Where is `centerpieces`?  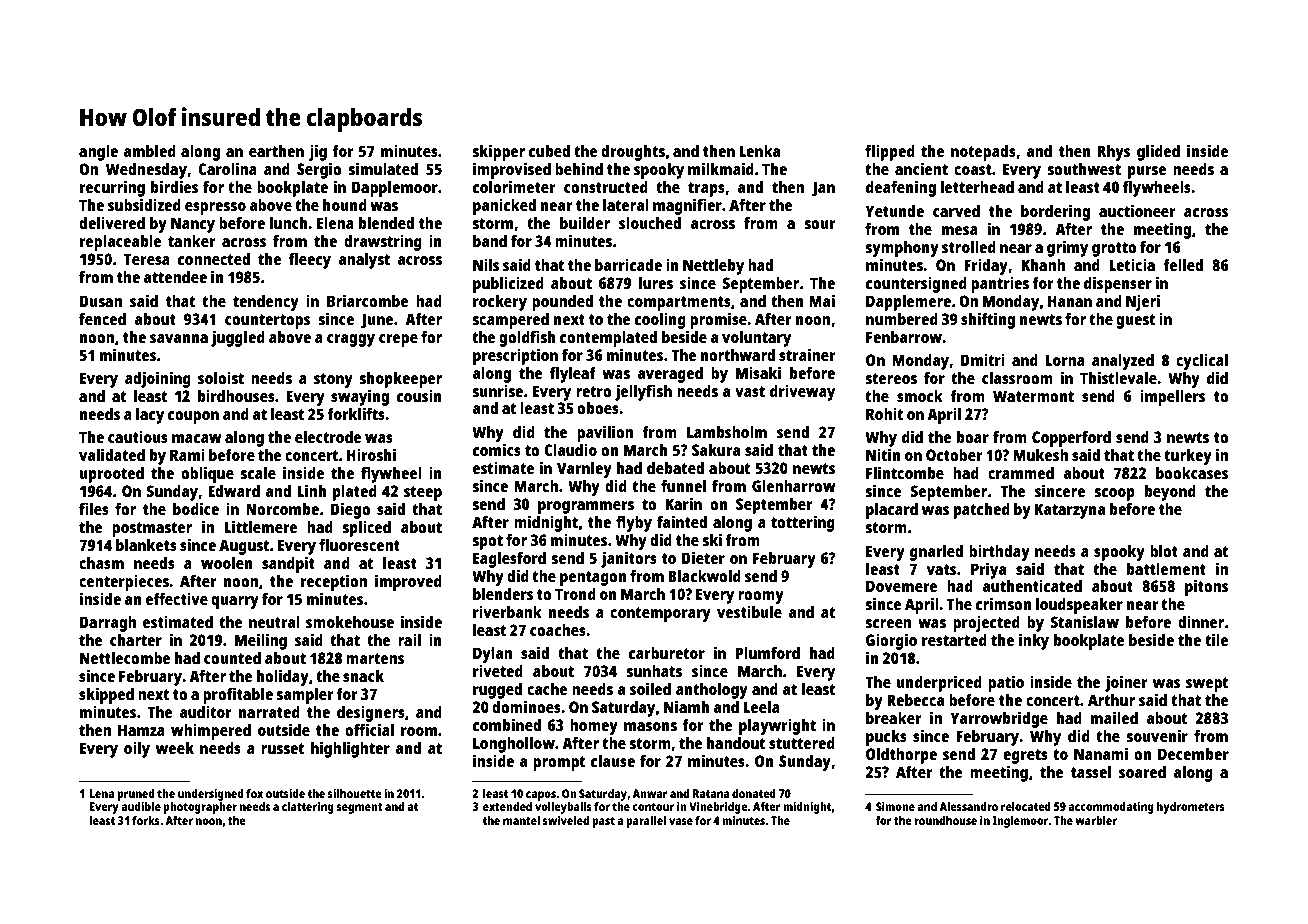
centerpieces is located at coordinates (124, 582).
